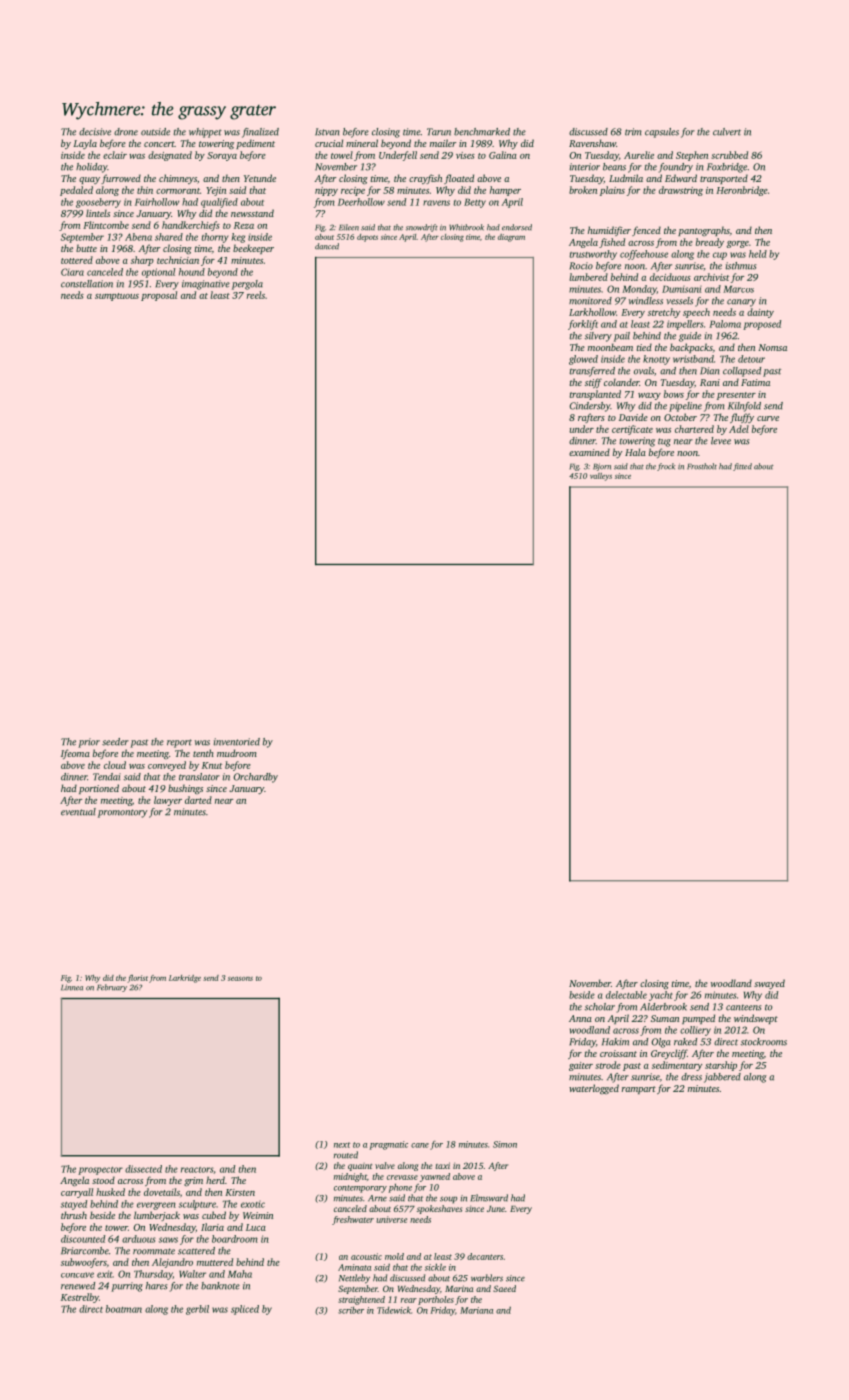 The height and width of the screenshot is (1400, 849). What do you see at coordinates (77, 1275) in the screenshot?
I see `concave` at bounding box center [77, 1275].
